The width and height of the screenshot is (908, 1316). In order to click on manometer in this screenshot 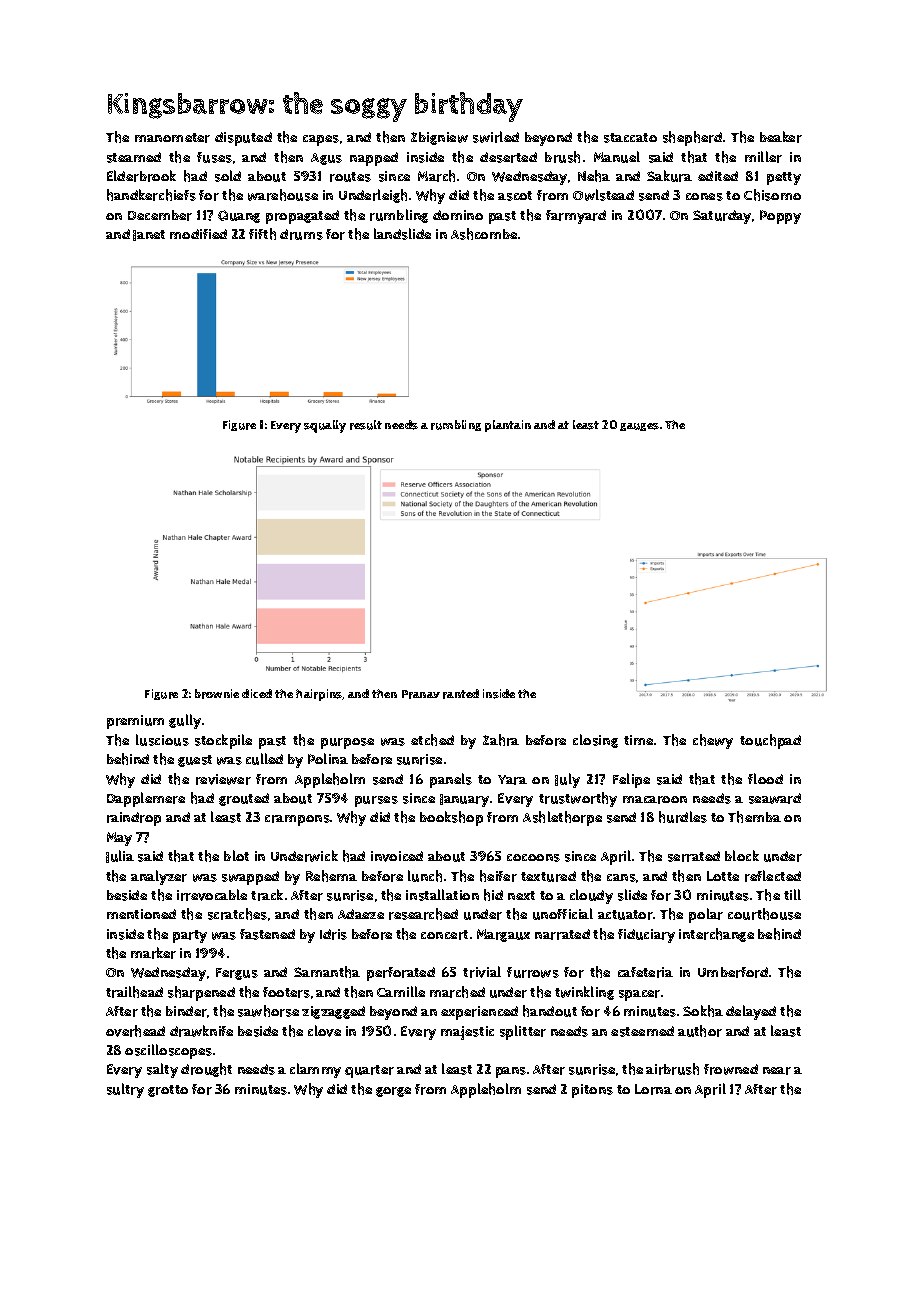, I will do `click(172, 138)`.
